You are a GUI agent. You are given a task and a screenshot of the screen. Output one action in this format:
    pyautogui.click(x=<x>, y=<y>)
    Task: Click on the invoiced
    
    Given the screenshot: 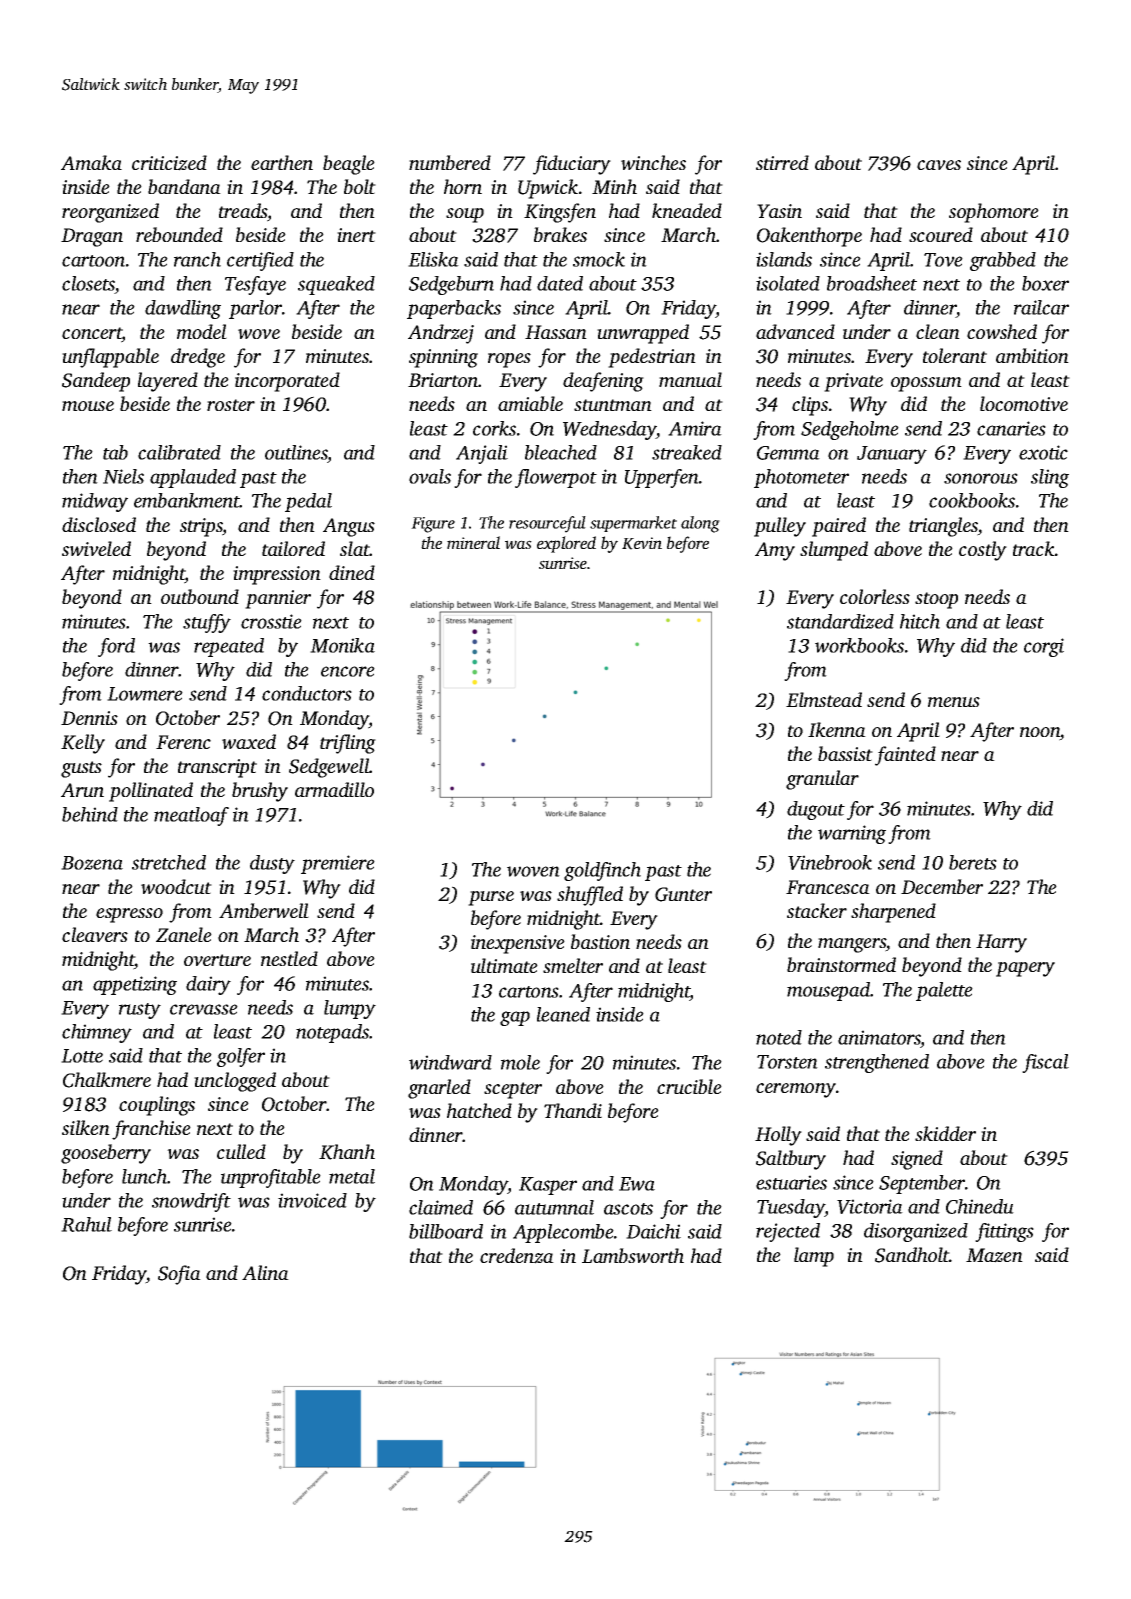 What is the action you would take?
    pyautogui.click(x=312, y=1200)
